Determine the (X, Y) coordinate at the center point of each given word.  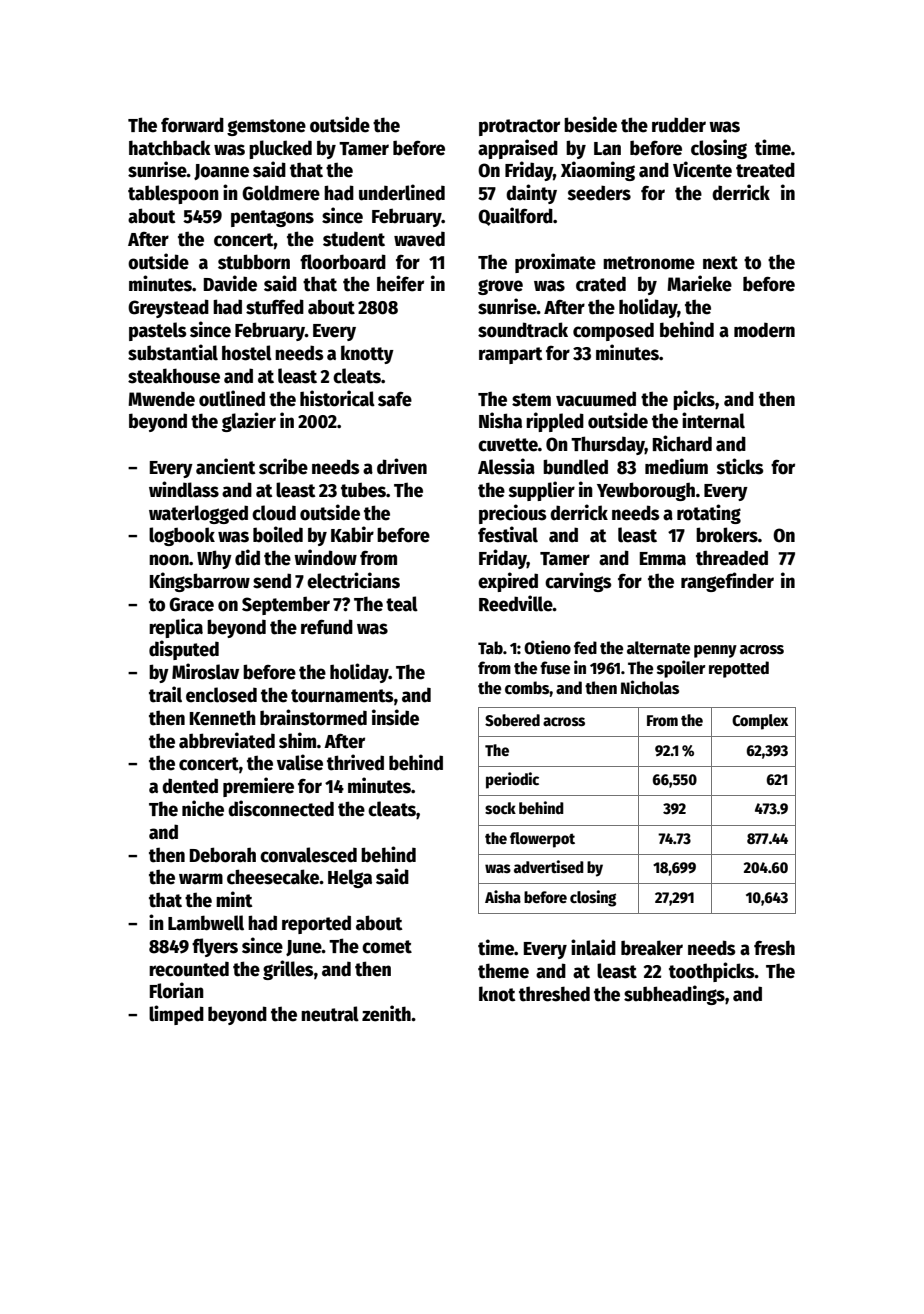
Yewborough (646, 491)
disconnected (281, 808)
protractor (519, 127)
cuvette (508, 445)
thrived (355, 762)
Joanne (221, 172)
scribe (283, 466)
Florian (177, 990)
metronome (649, 263)
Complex (760, 722)
